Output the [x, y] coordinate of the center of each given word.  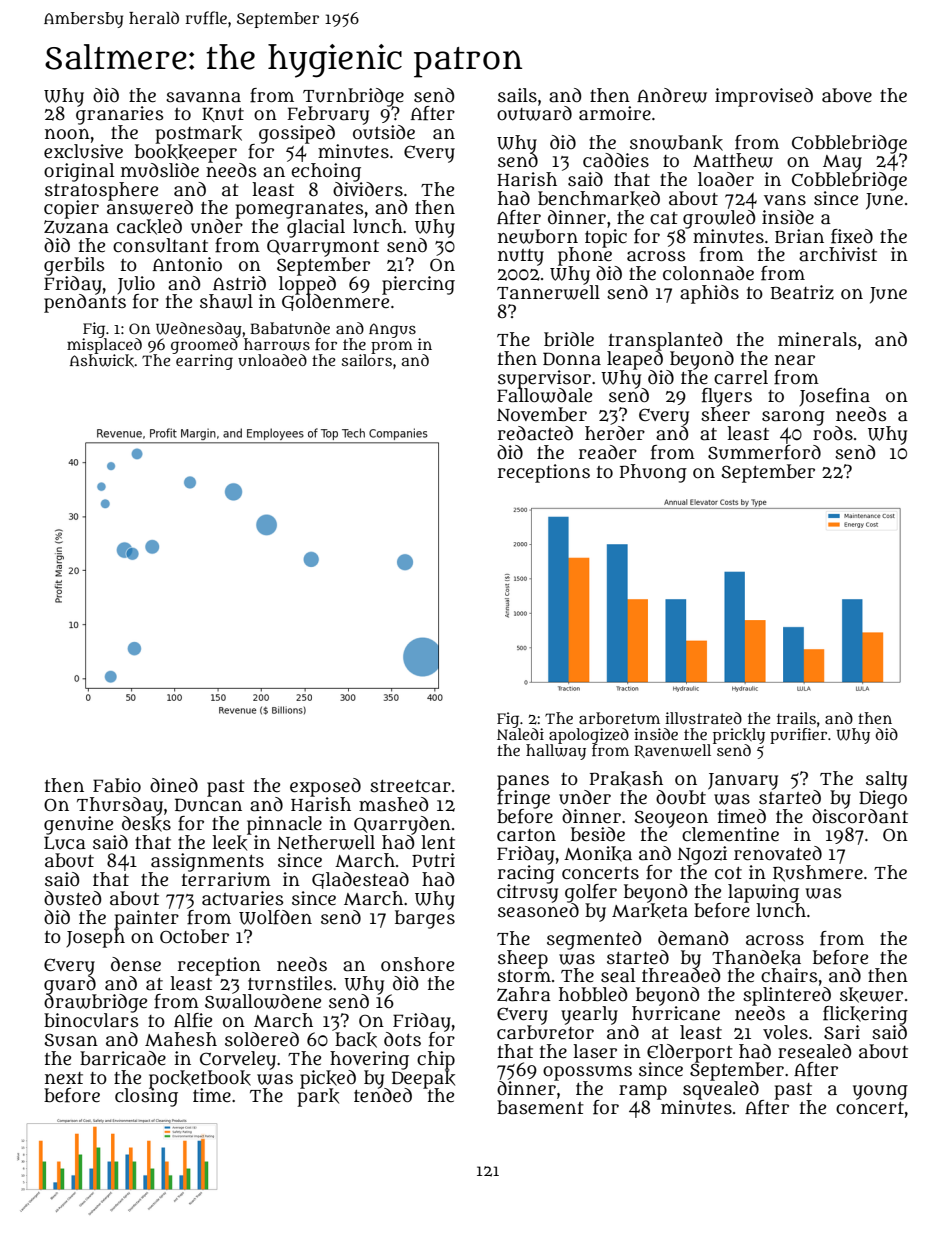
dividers [368, 189]
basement [540, 1107]
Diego [883, 799]
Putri [433, 860]
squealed [721, 1090]
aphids [709, 294]
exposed [325, 787]
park [318, 1097]
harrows [277, 344]
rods [833, 433]
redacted [535, 433]
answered [150, 207]
